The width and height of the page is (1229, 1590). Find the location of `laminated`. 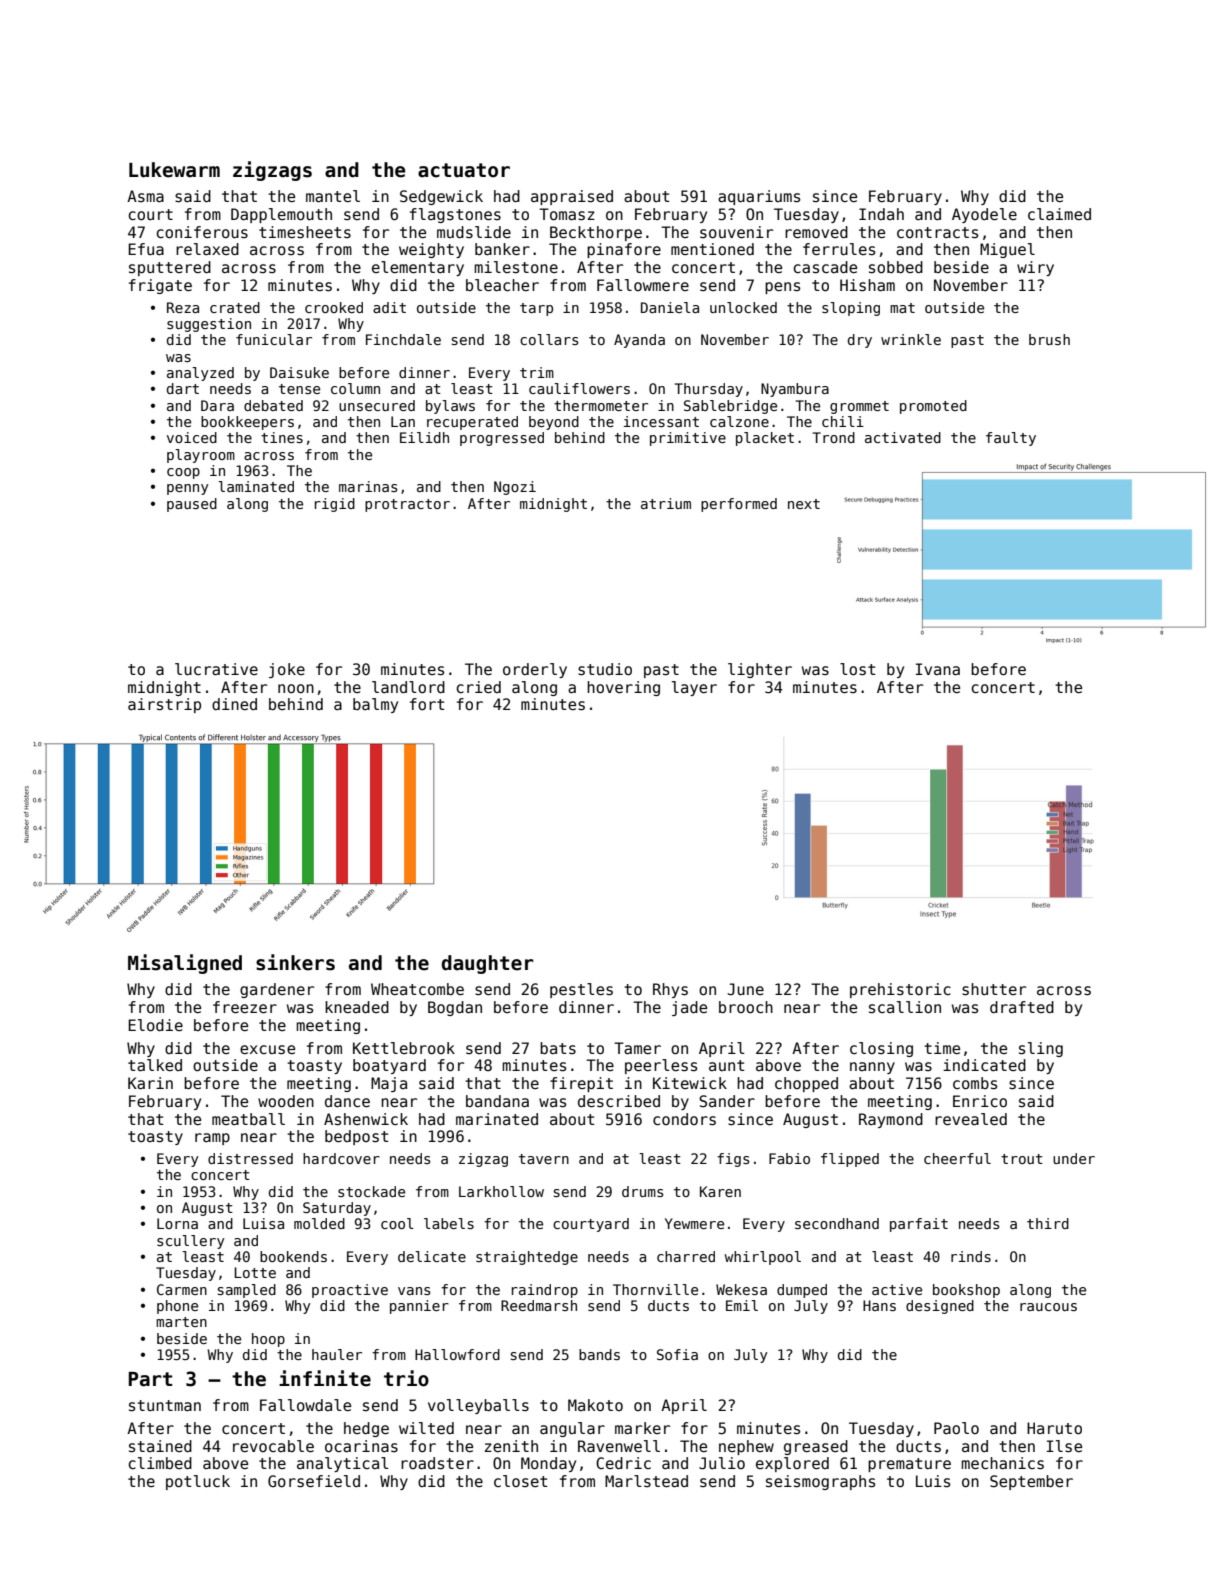

laminated is located at coordinates (256, 486).
